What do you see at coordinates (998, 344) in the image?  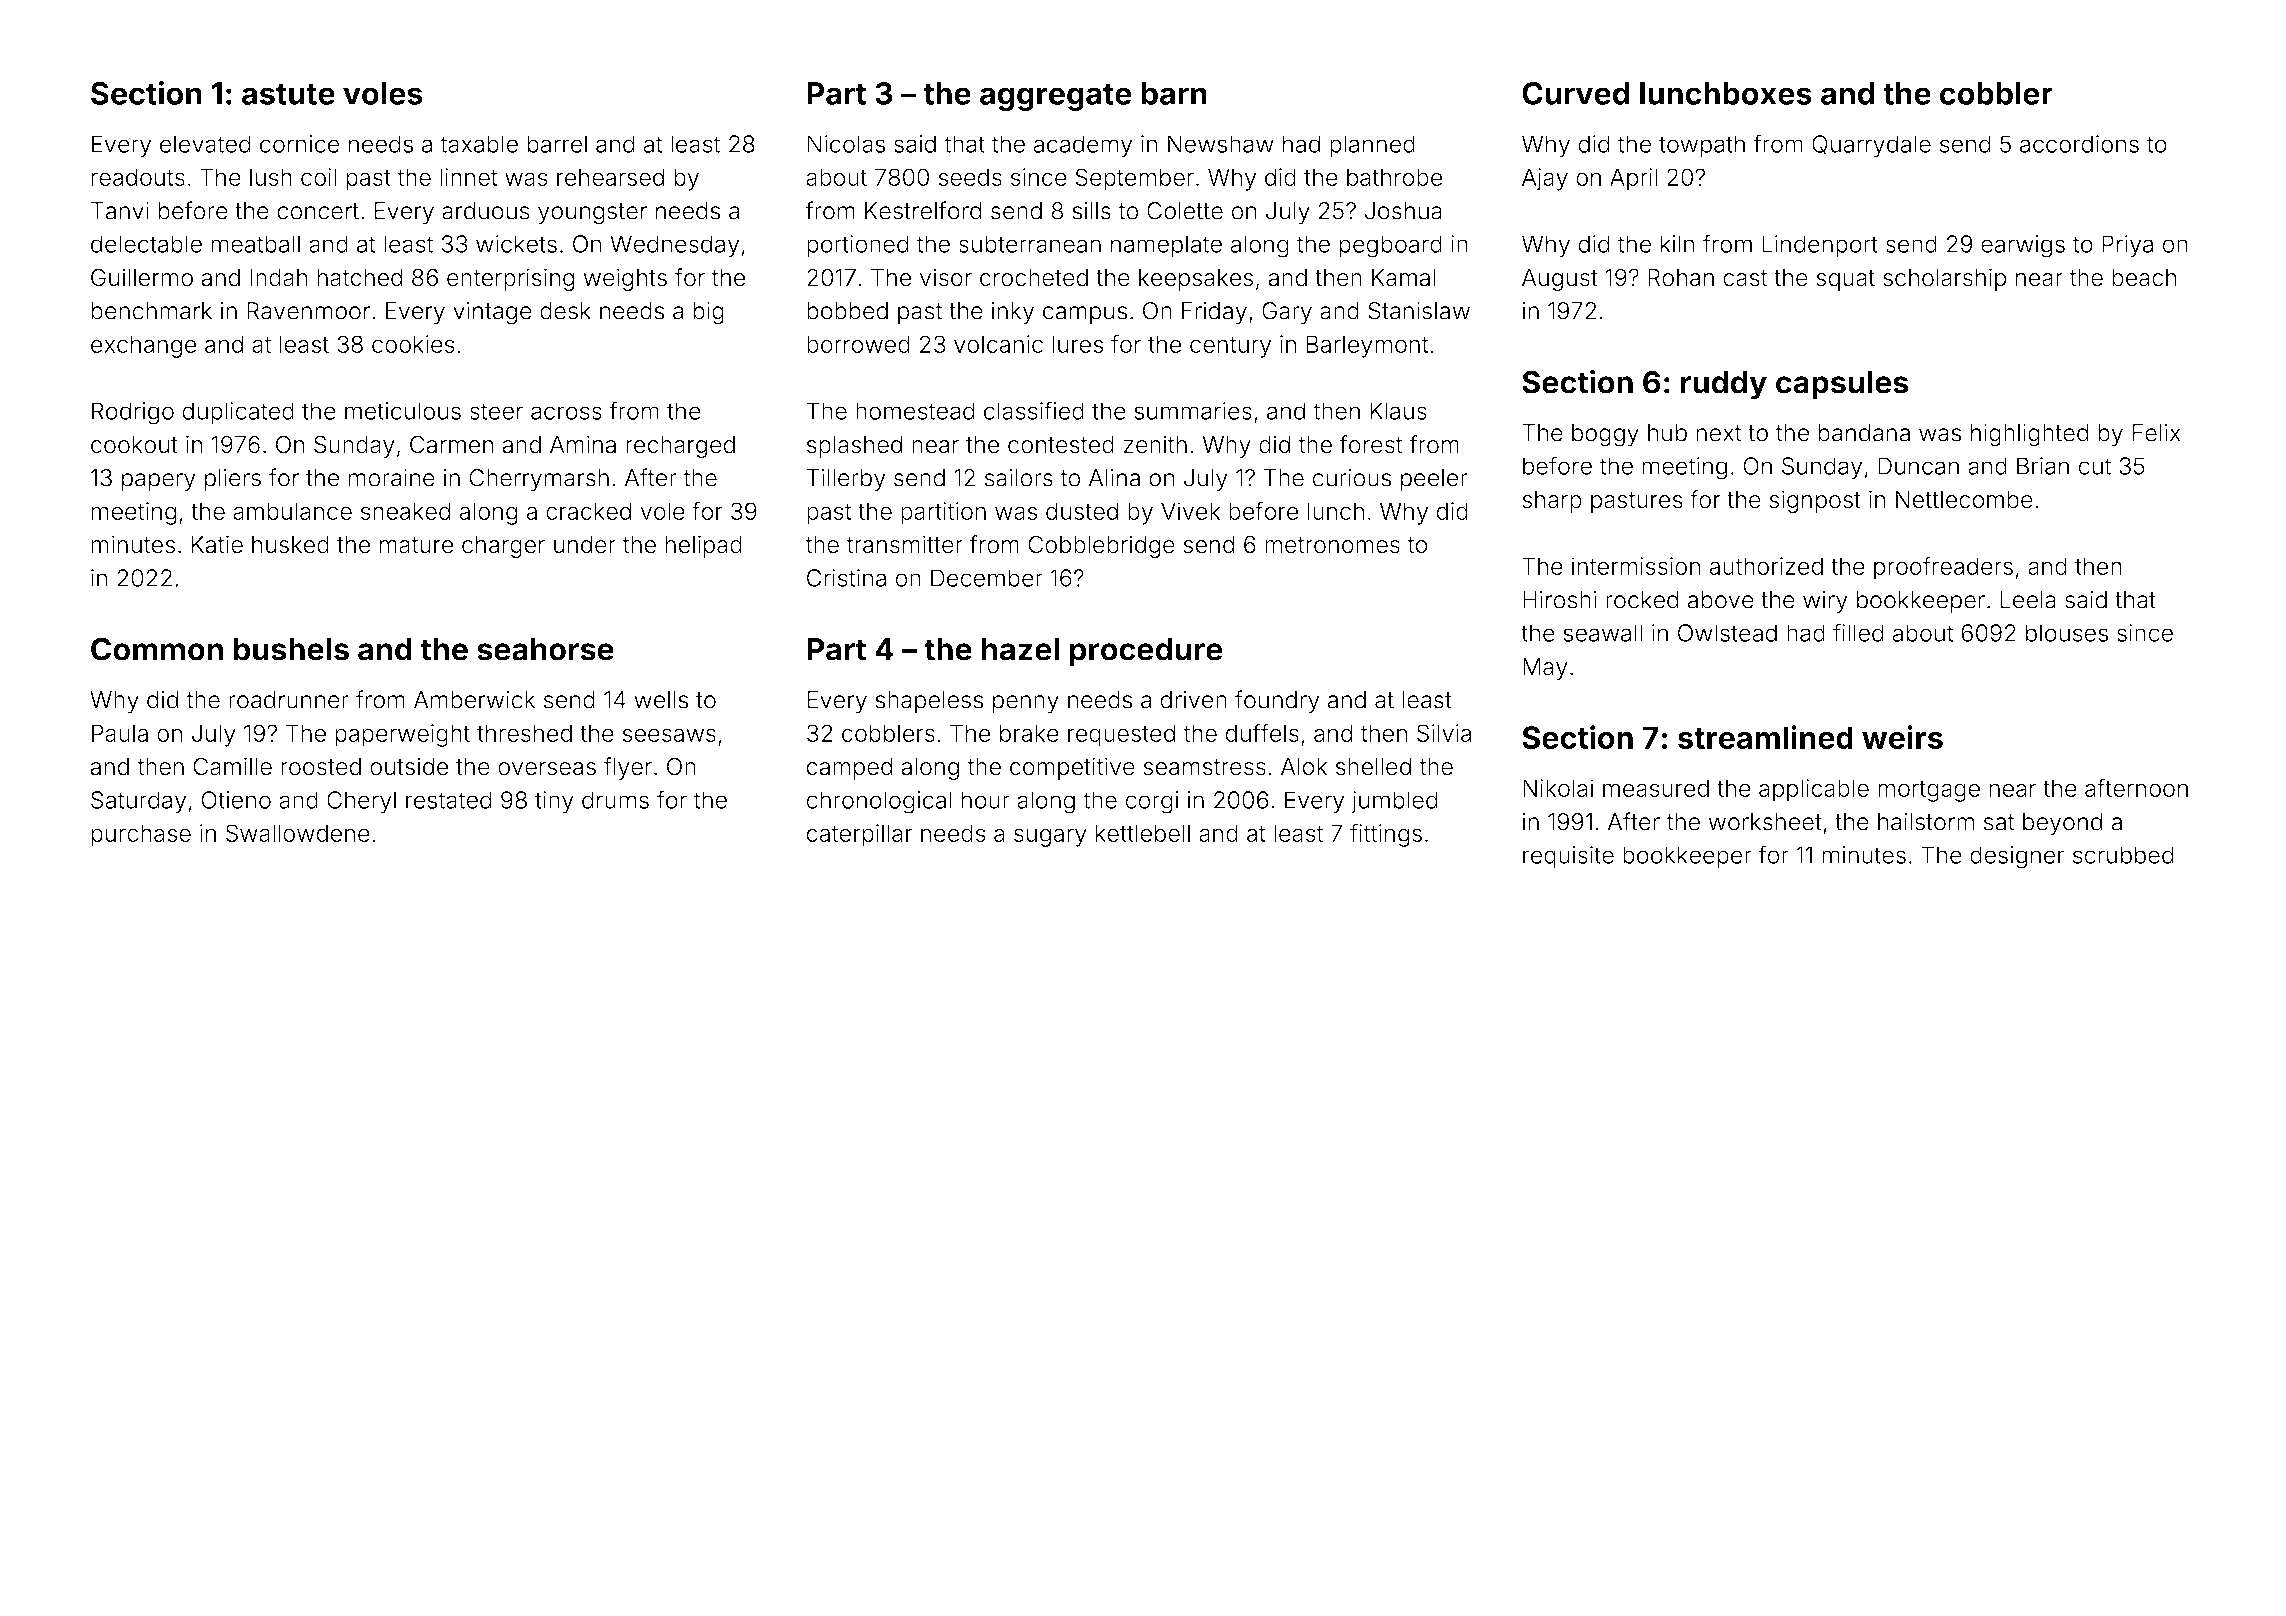 I see `volcanic` at bounding box center [998, 344].
